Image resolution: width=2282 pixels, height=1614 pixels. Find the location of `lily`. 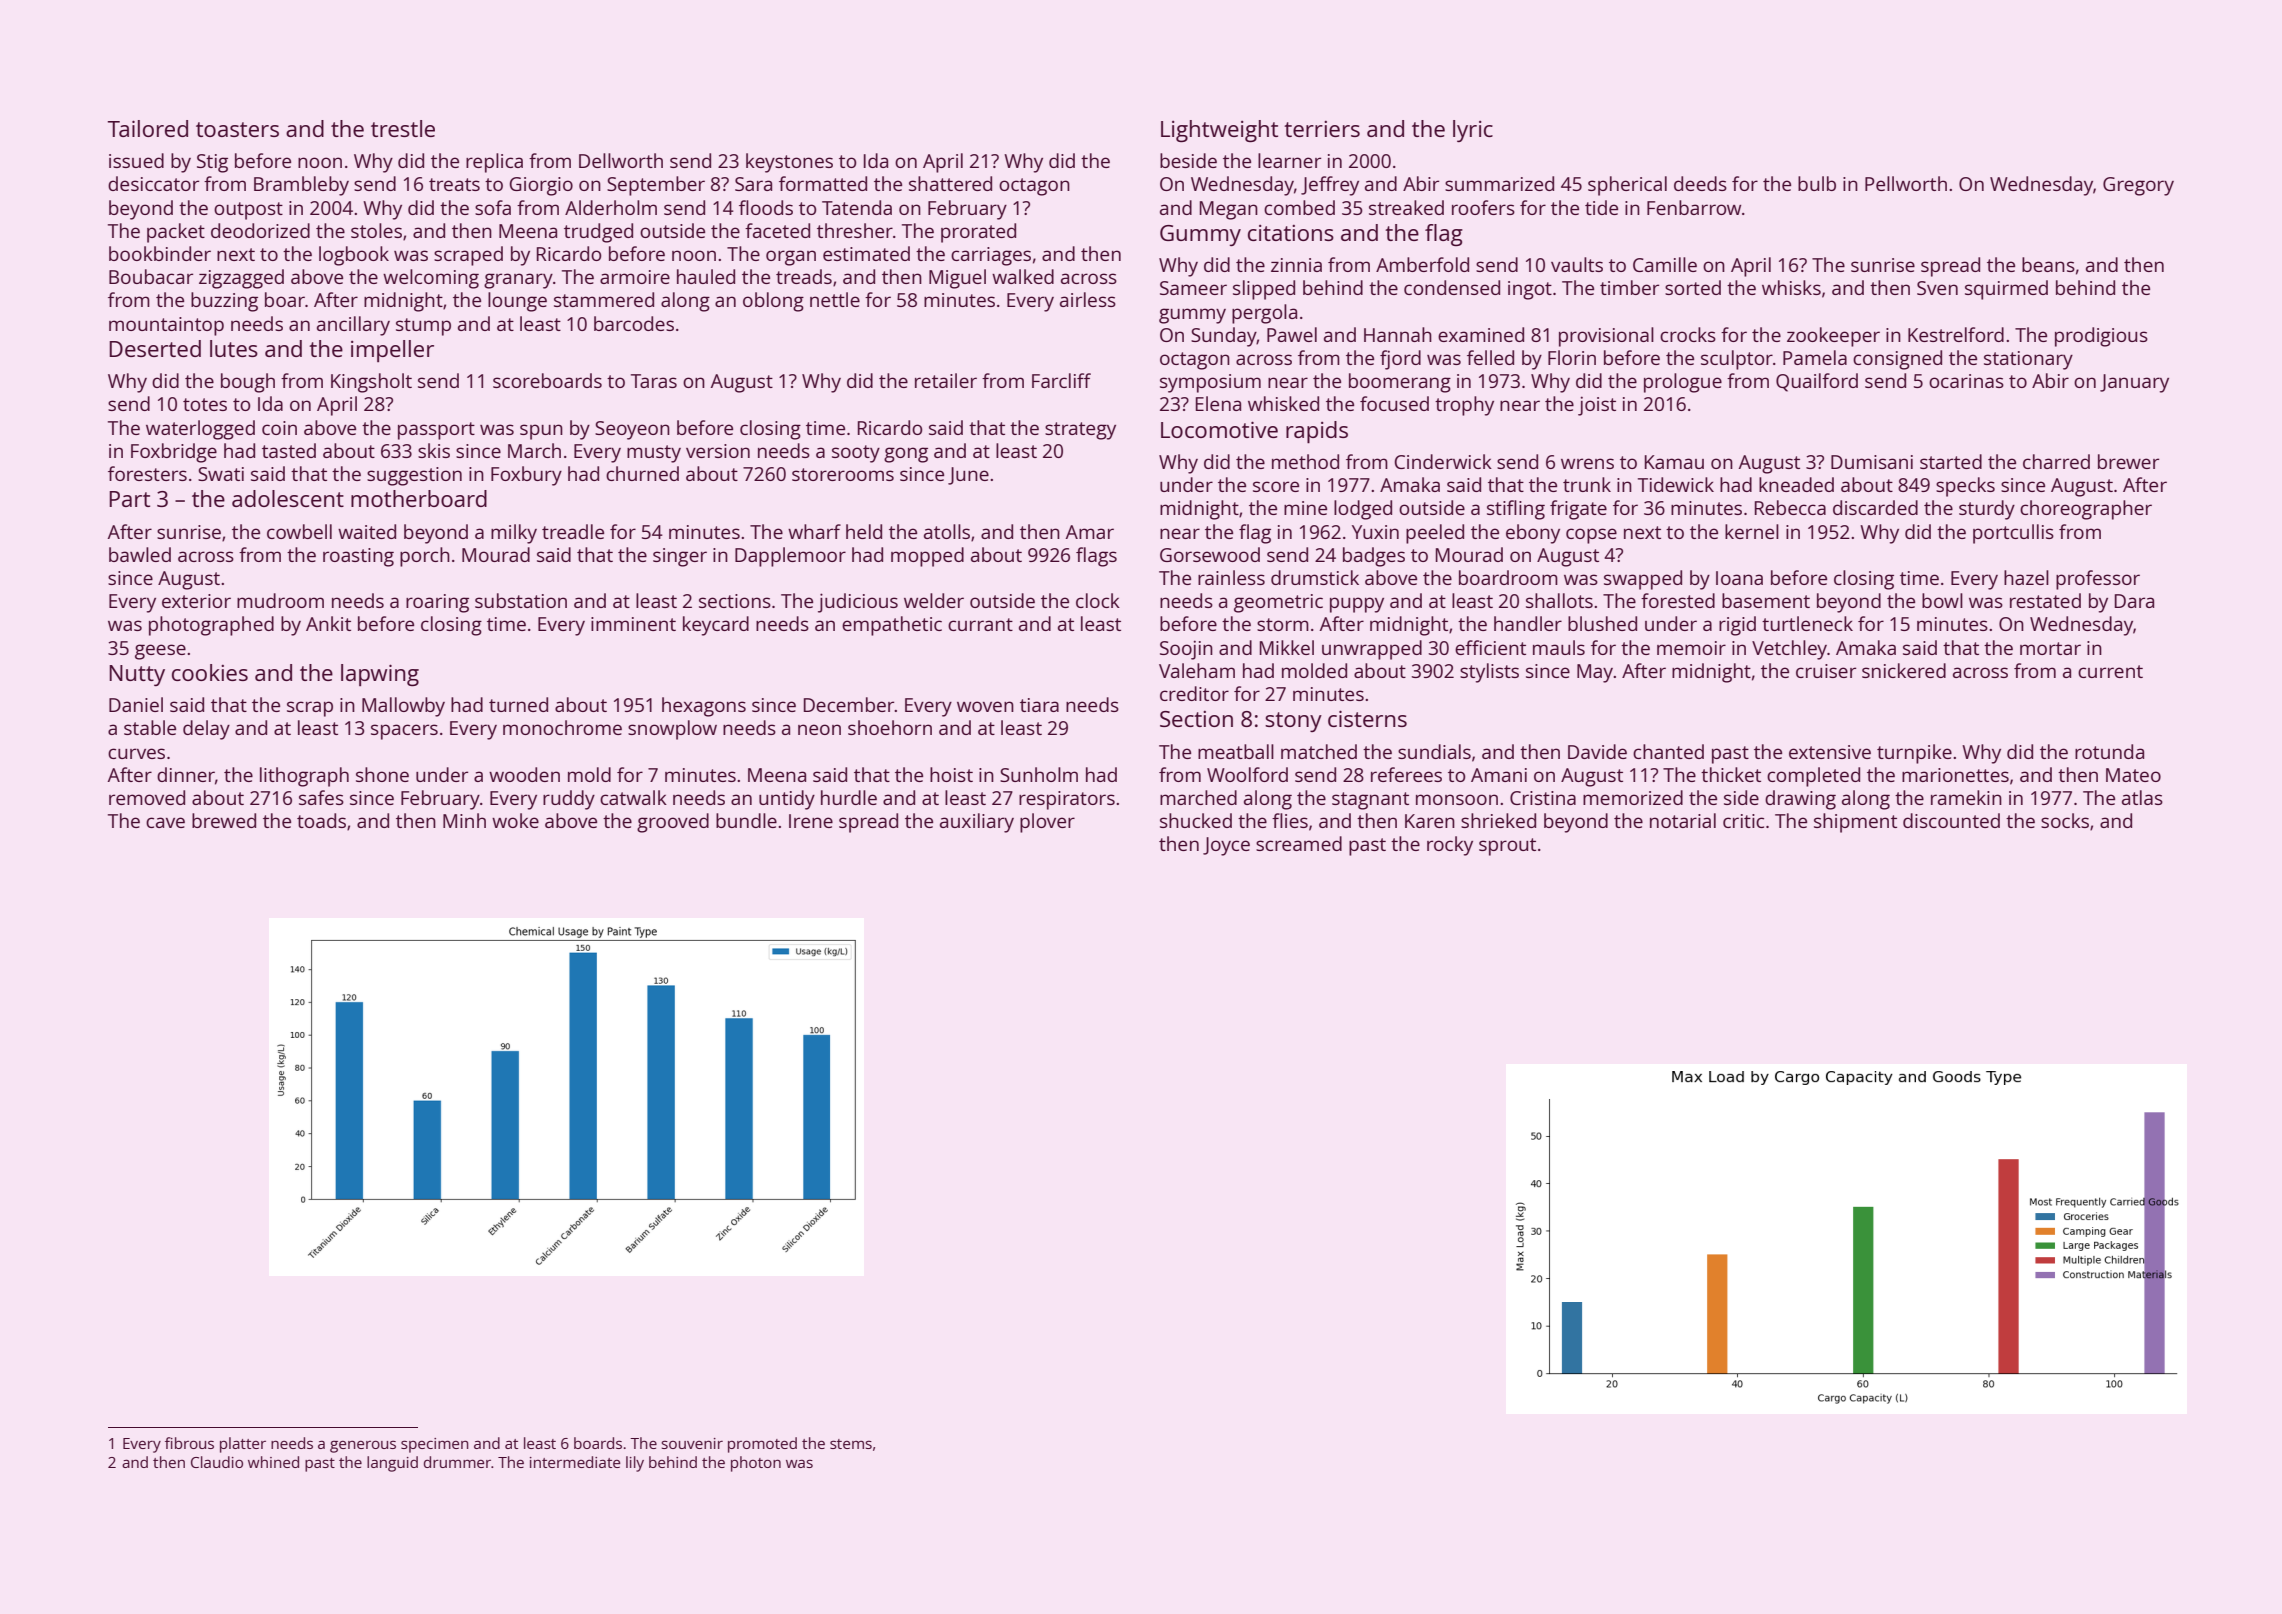

lily is located at coordinates (635, 1464).
